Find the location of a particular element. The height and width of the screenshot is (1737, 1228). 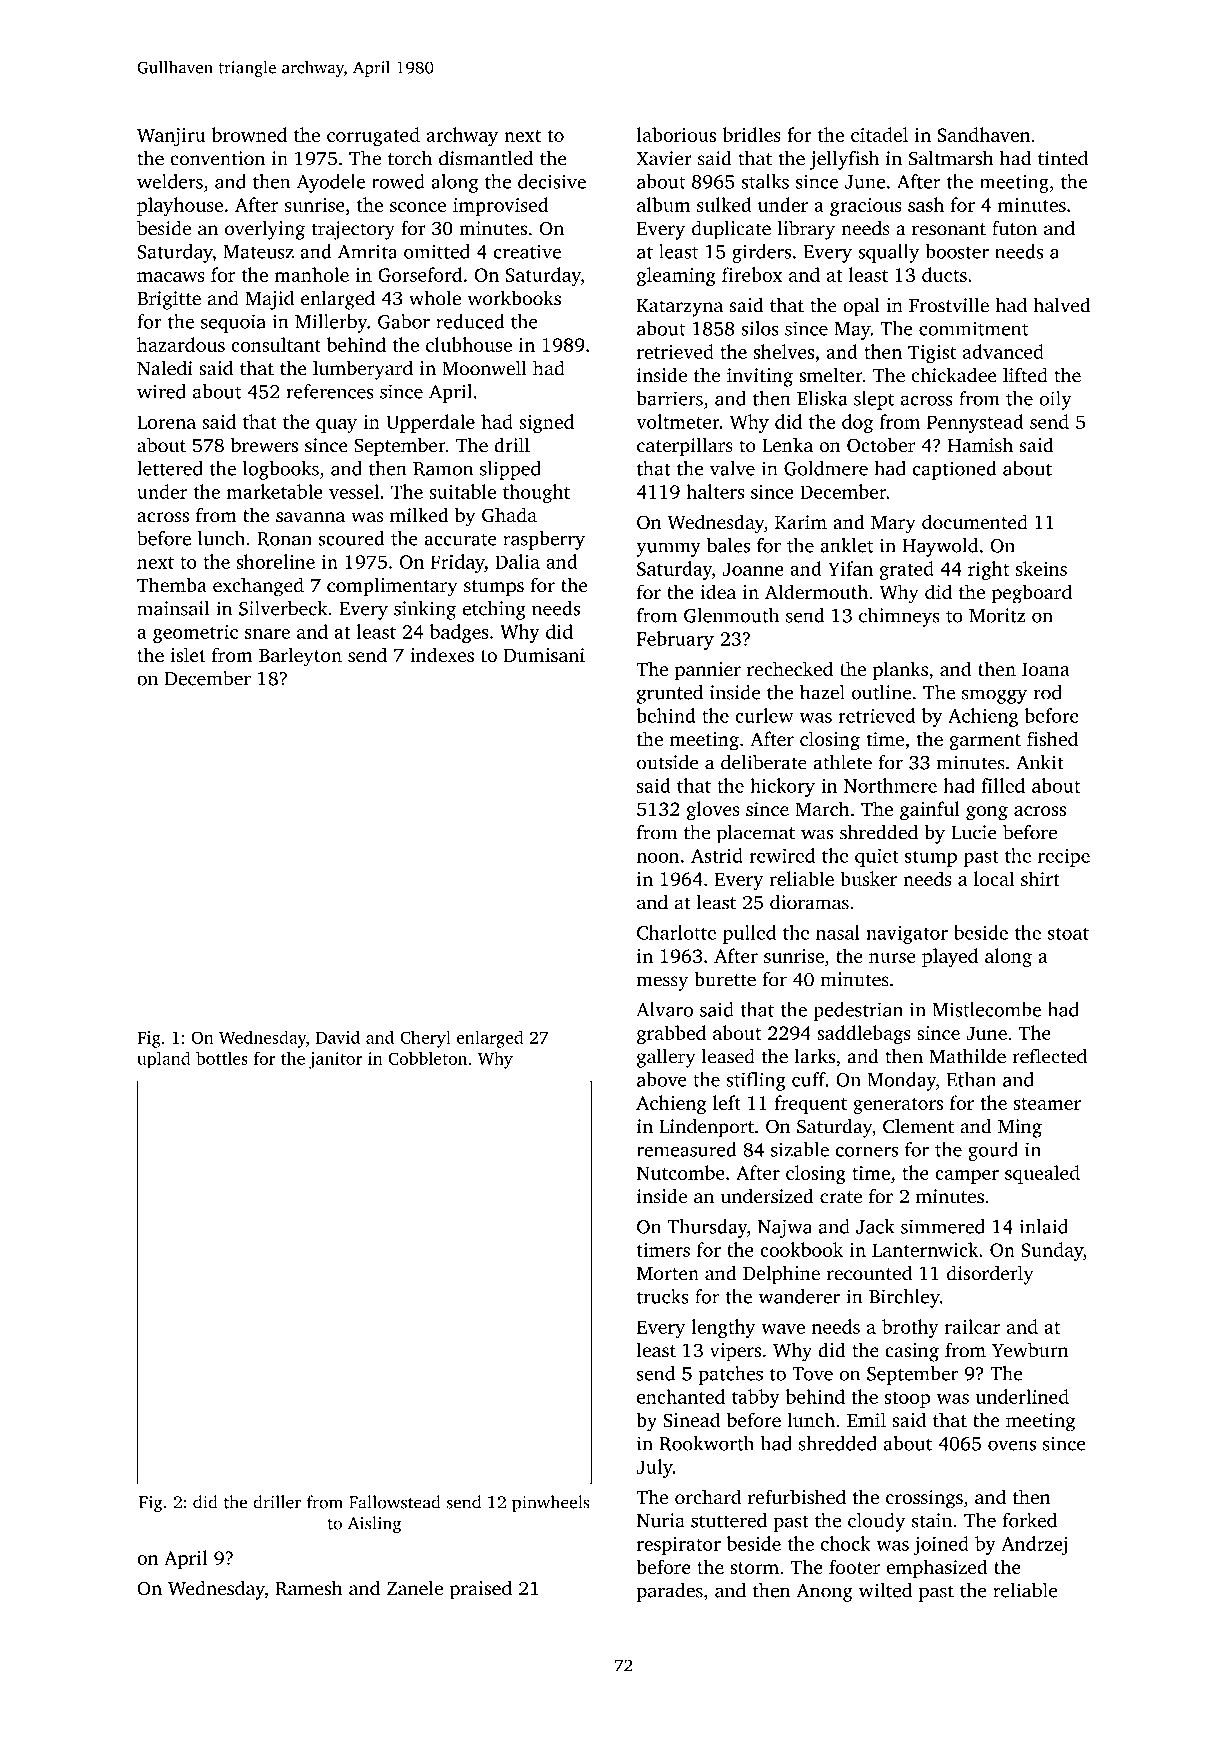

Fallowstead is located at coordinates (394, 1502).
